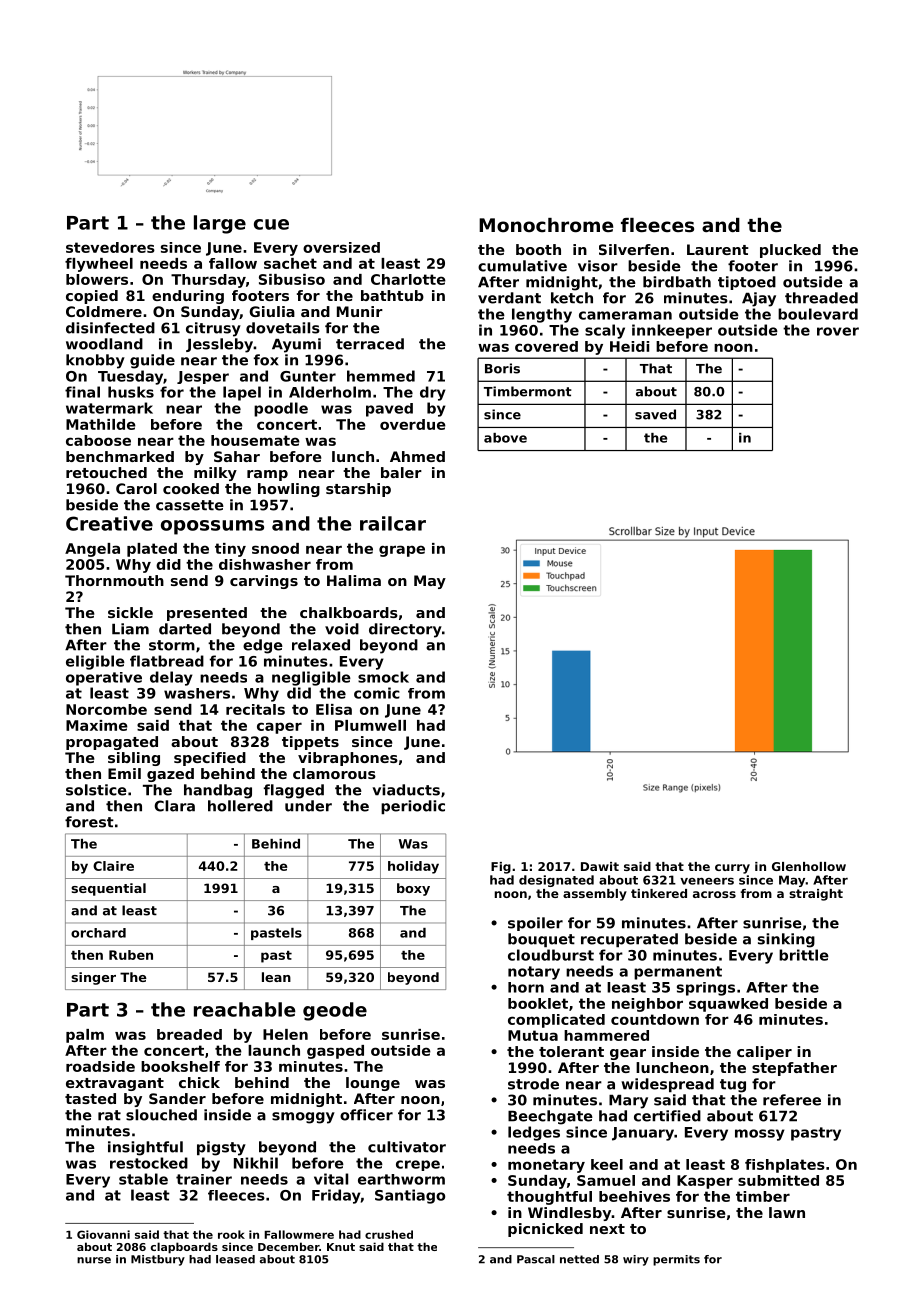 The image size is (924, 1308). I want to click on dry, so click(433, 393).
